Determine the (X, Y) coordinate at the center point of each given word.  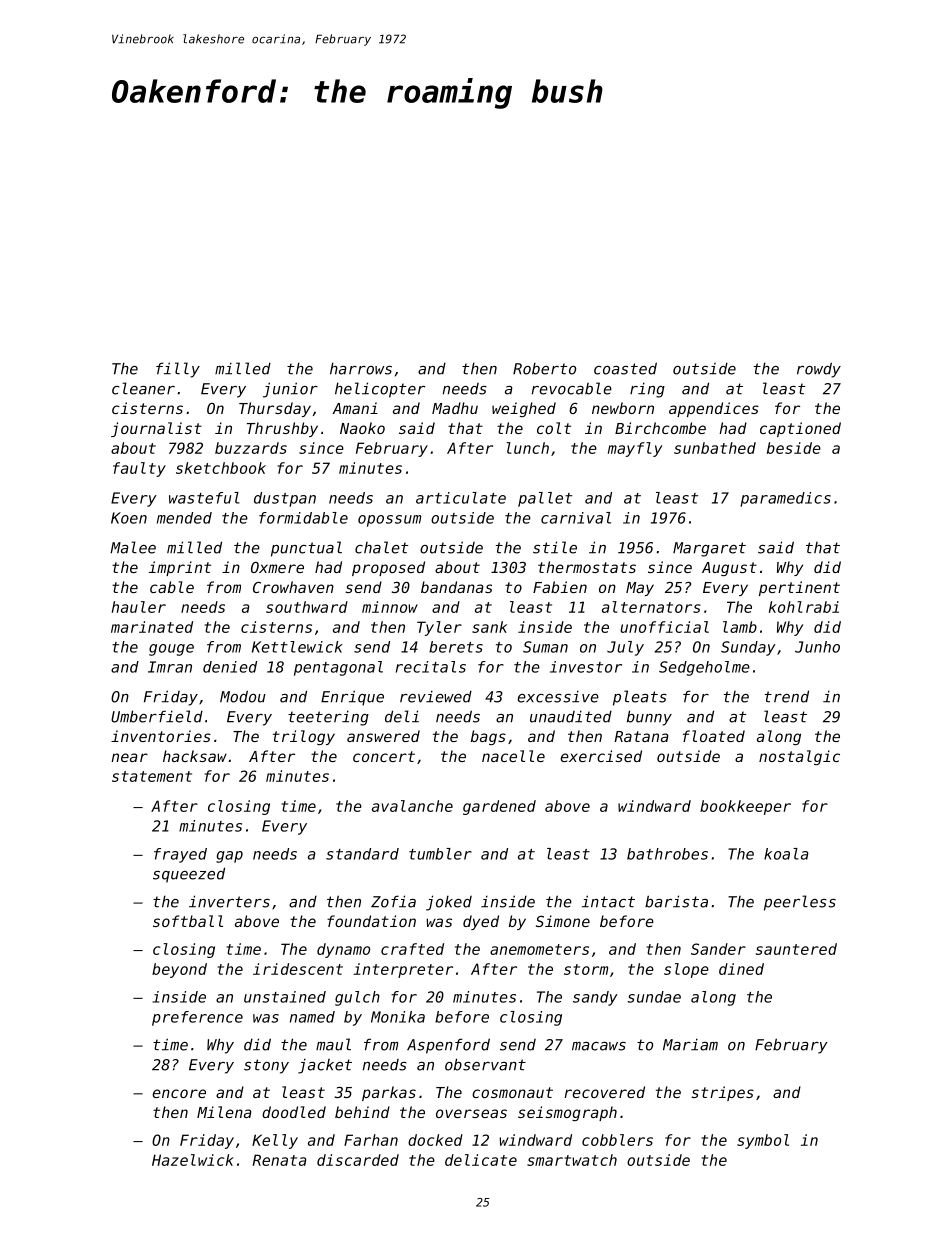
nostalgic (799, 757)
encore (179, 1093)
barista (676, 901)
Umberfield (157, 716)
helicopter (380, 390)
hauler (139, 607)
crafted (412, 949)
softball (188, 921)
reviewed (436, 697)
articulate (461, 498)
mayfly (635, 449)
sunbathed (715, 448)
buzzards (251, 448)
